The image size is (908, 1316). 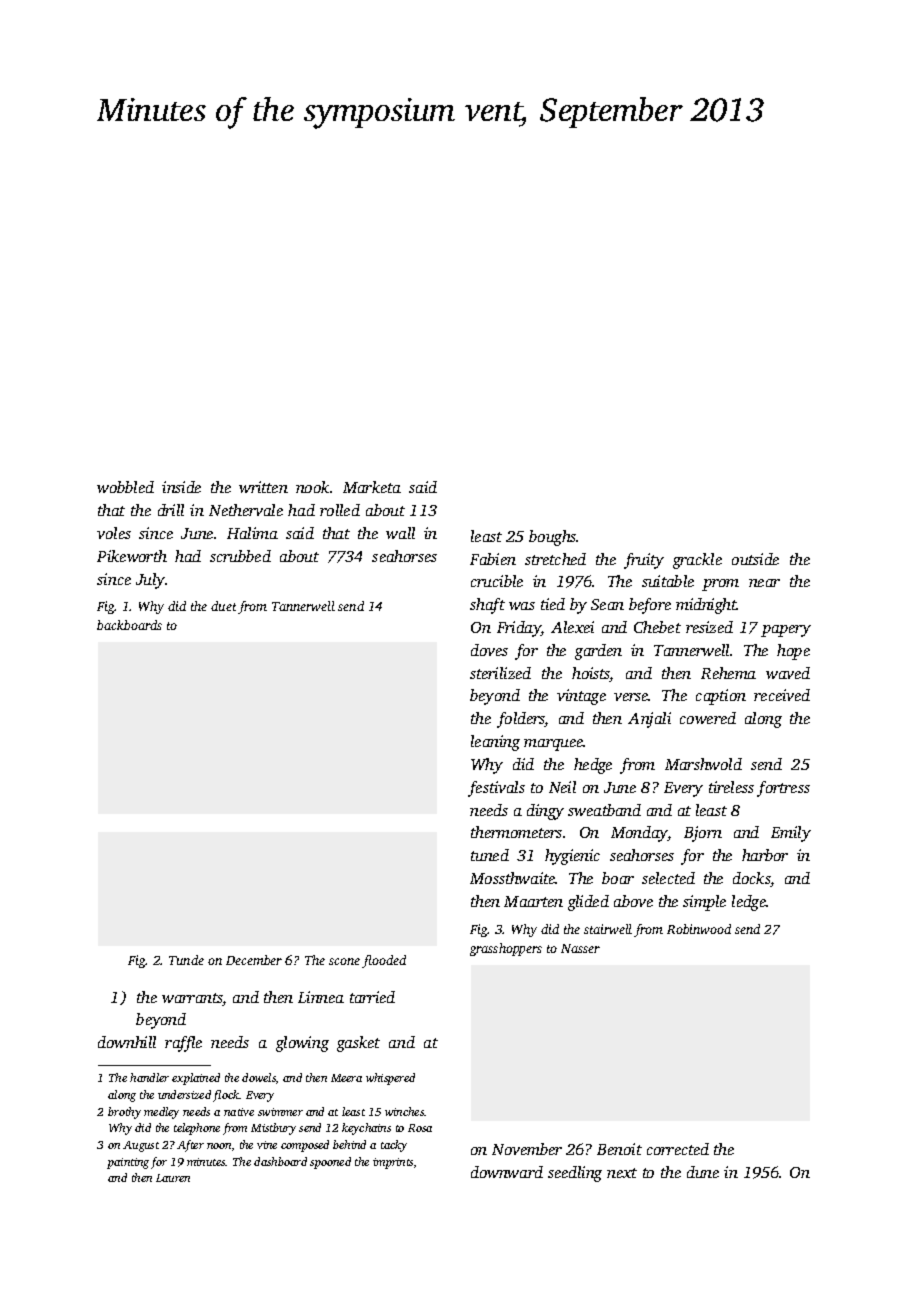 I want to click on waved, so click(x=788, y=673).
